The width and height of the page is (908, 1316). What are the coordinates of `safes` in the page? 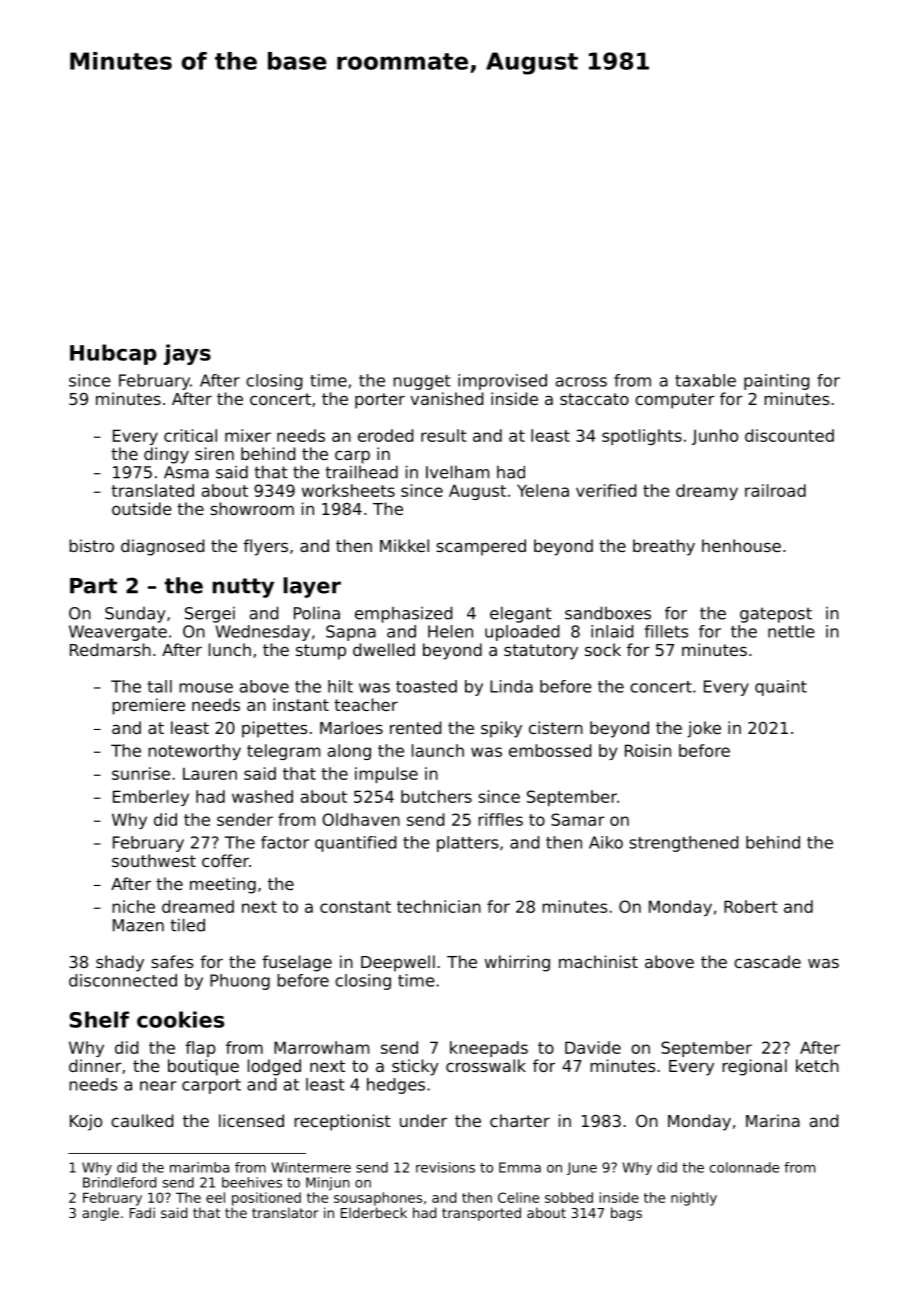 It's located at (172, 961).
